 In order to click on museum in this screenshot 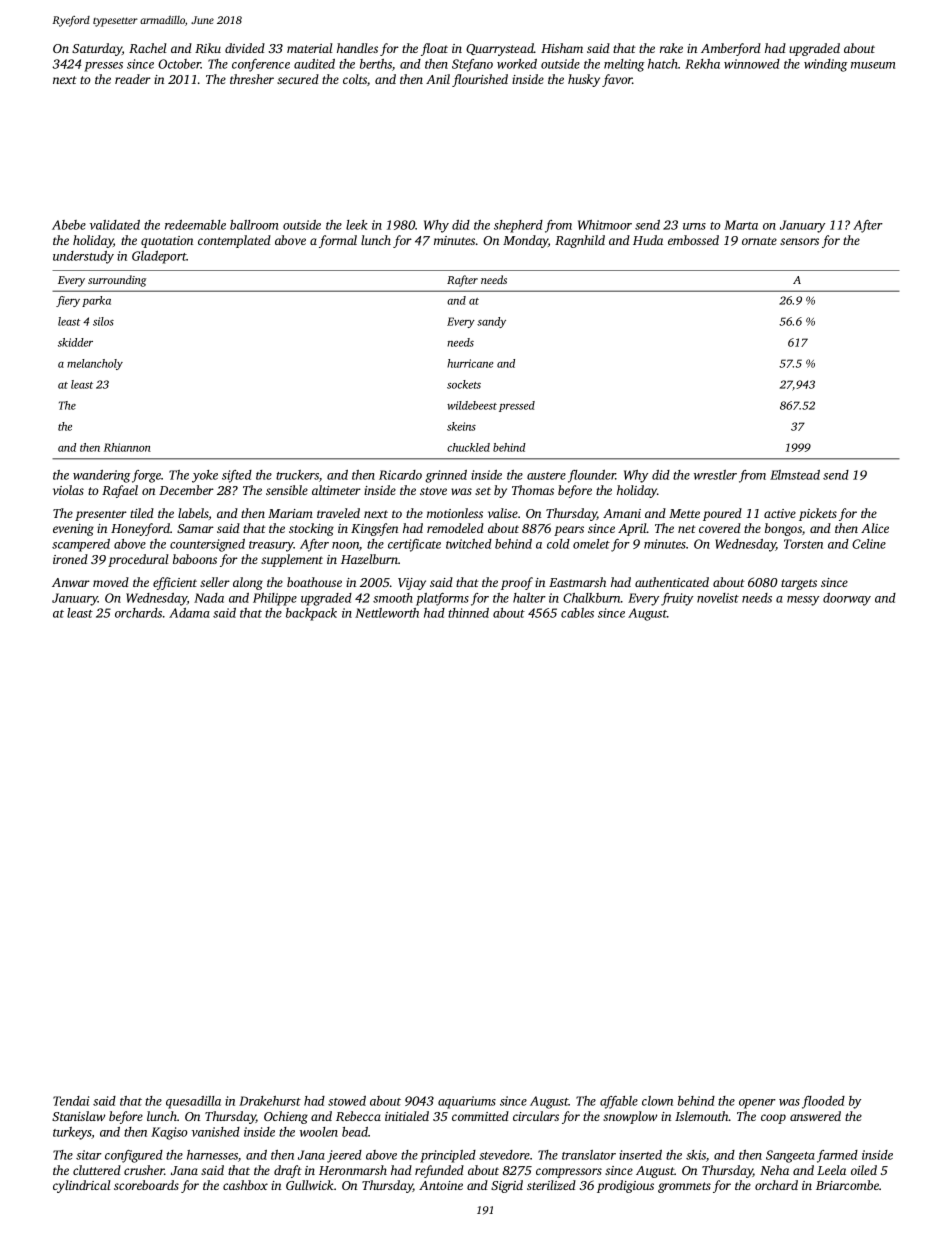, I will do `click(873, 65)`.
